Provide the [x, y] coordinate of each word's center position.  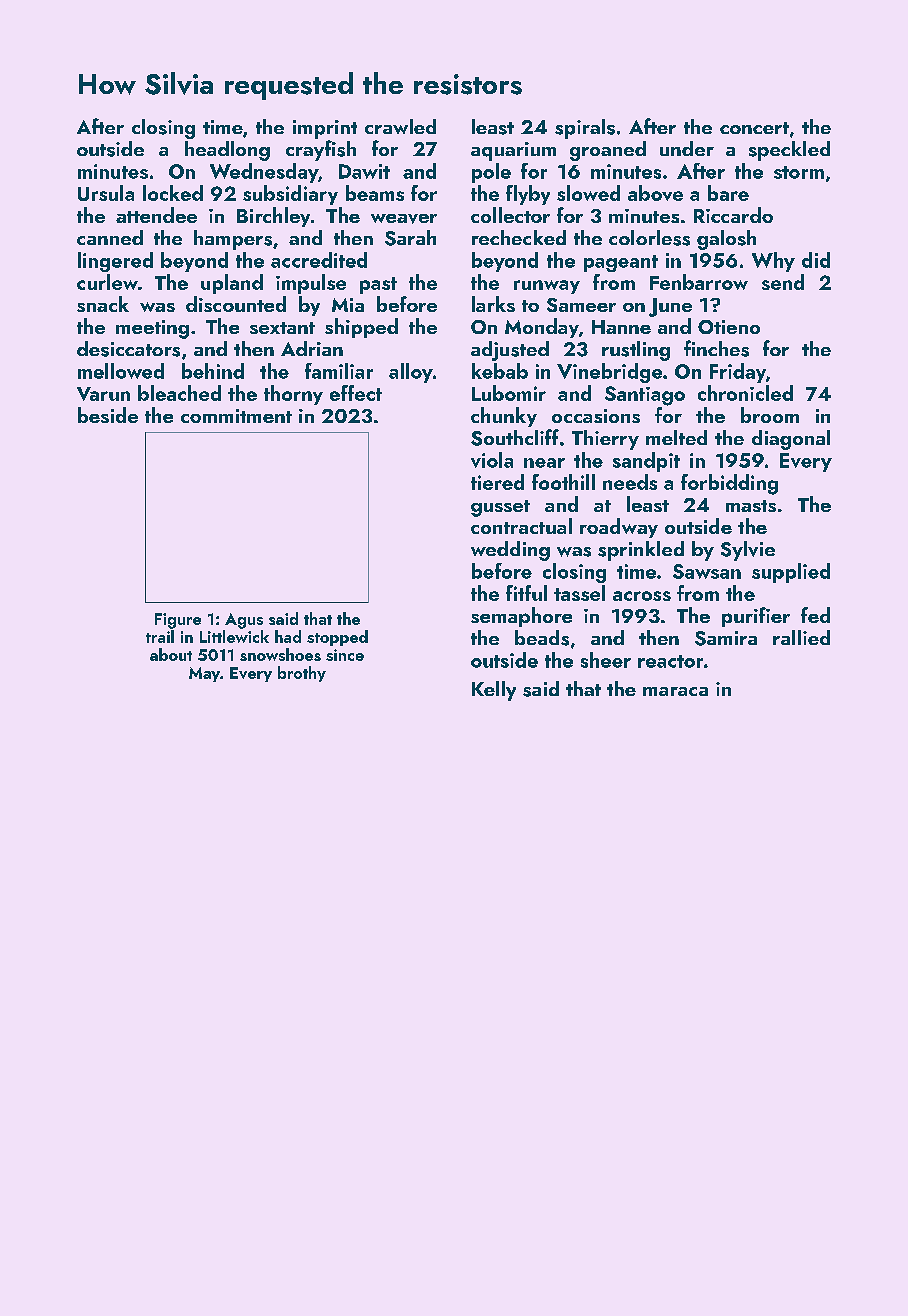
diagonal [791, 440]
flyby [528, 195]
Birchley [273, 217]
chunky [504, 417]
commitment [236, 416]
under [687, 148]
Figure [178, 621]
